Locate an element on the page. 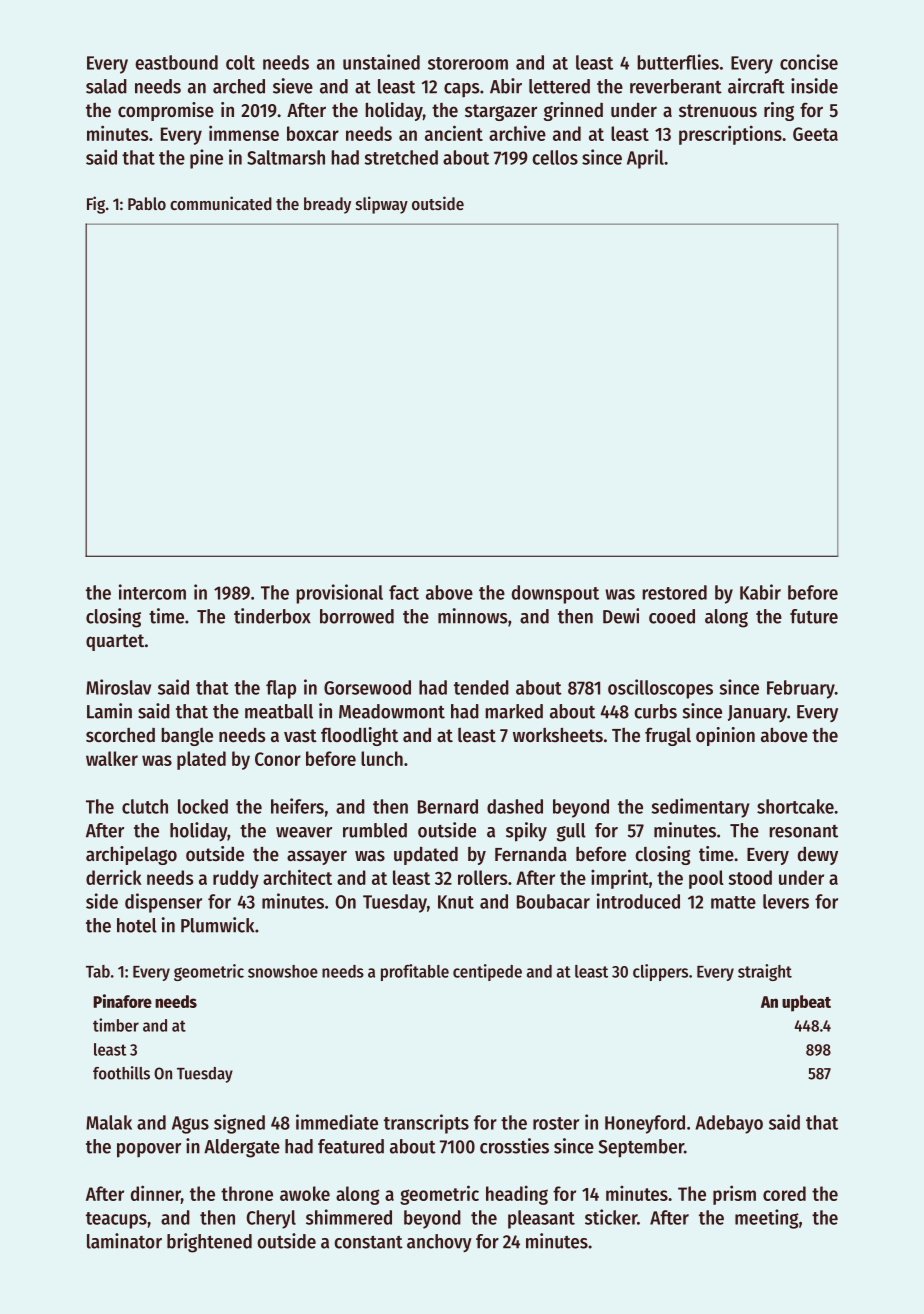  sedimentary is located at coordinates (700, 808).
